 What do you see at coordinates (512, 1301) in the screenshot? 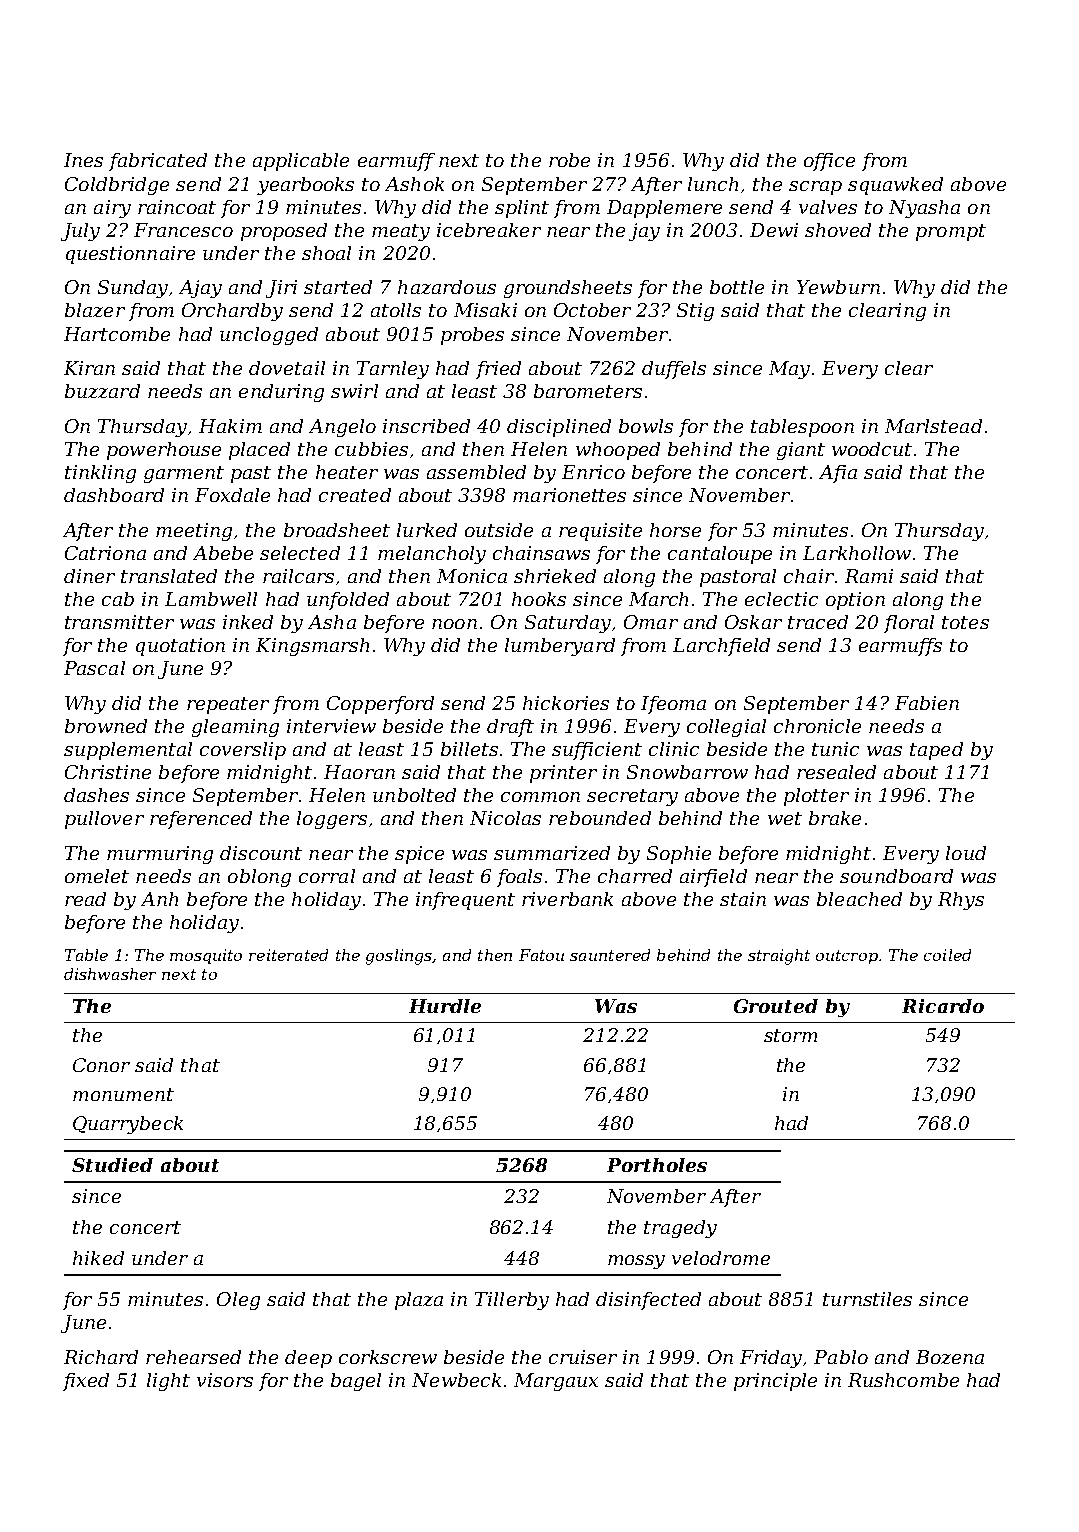
I see `Tillerby` at bounding box center [512, 1301].
